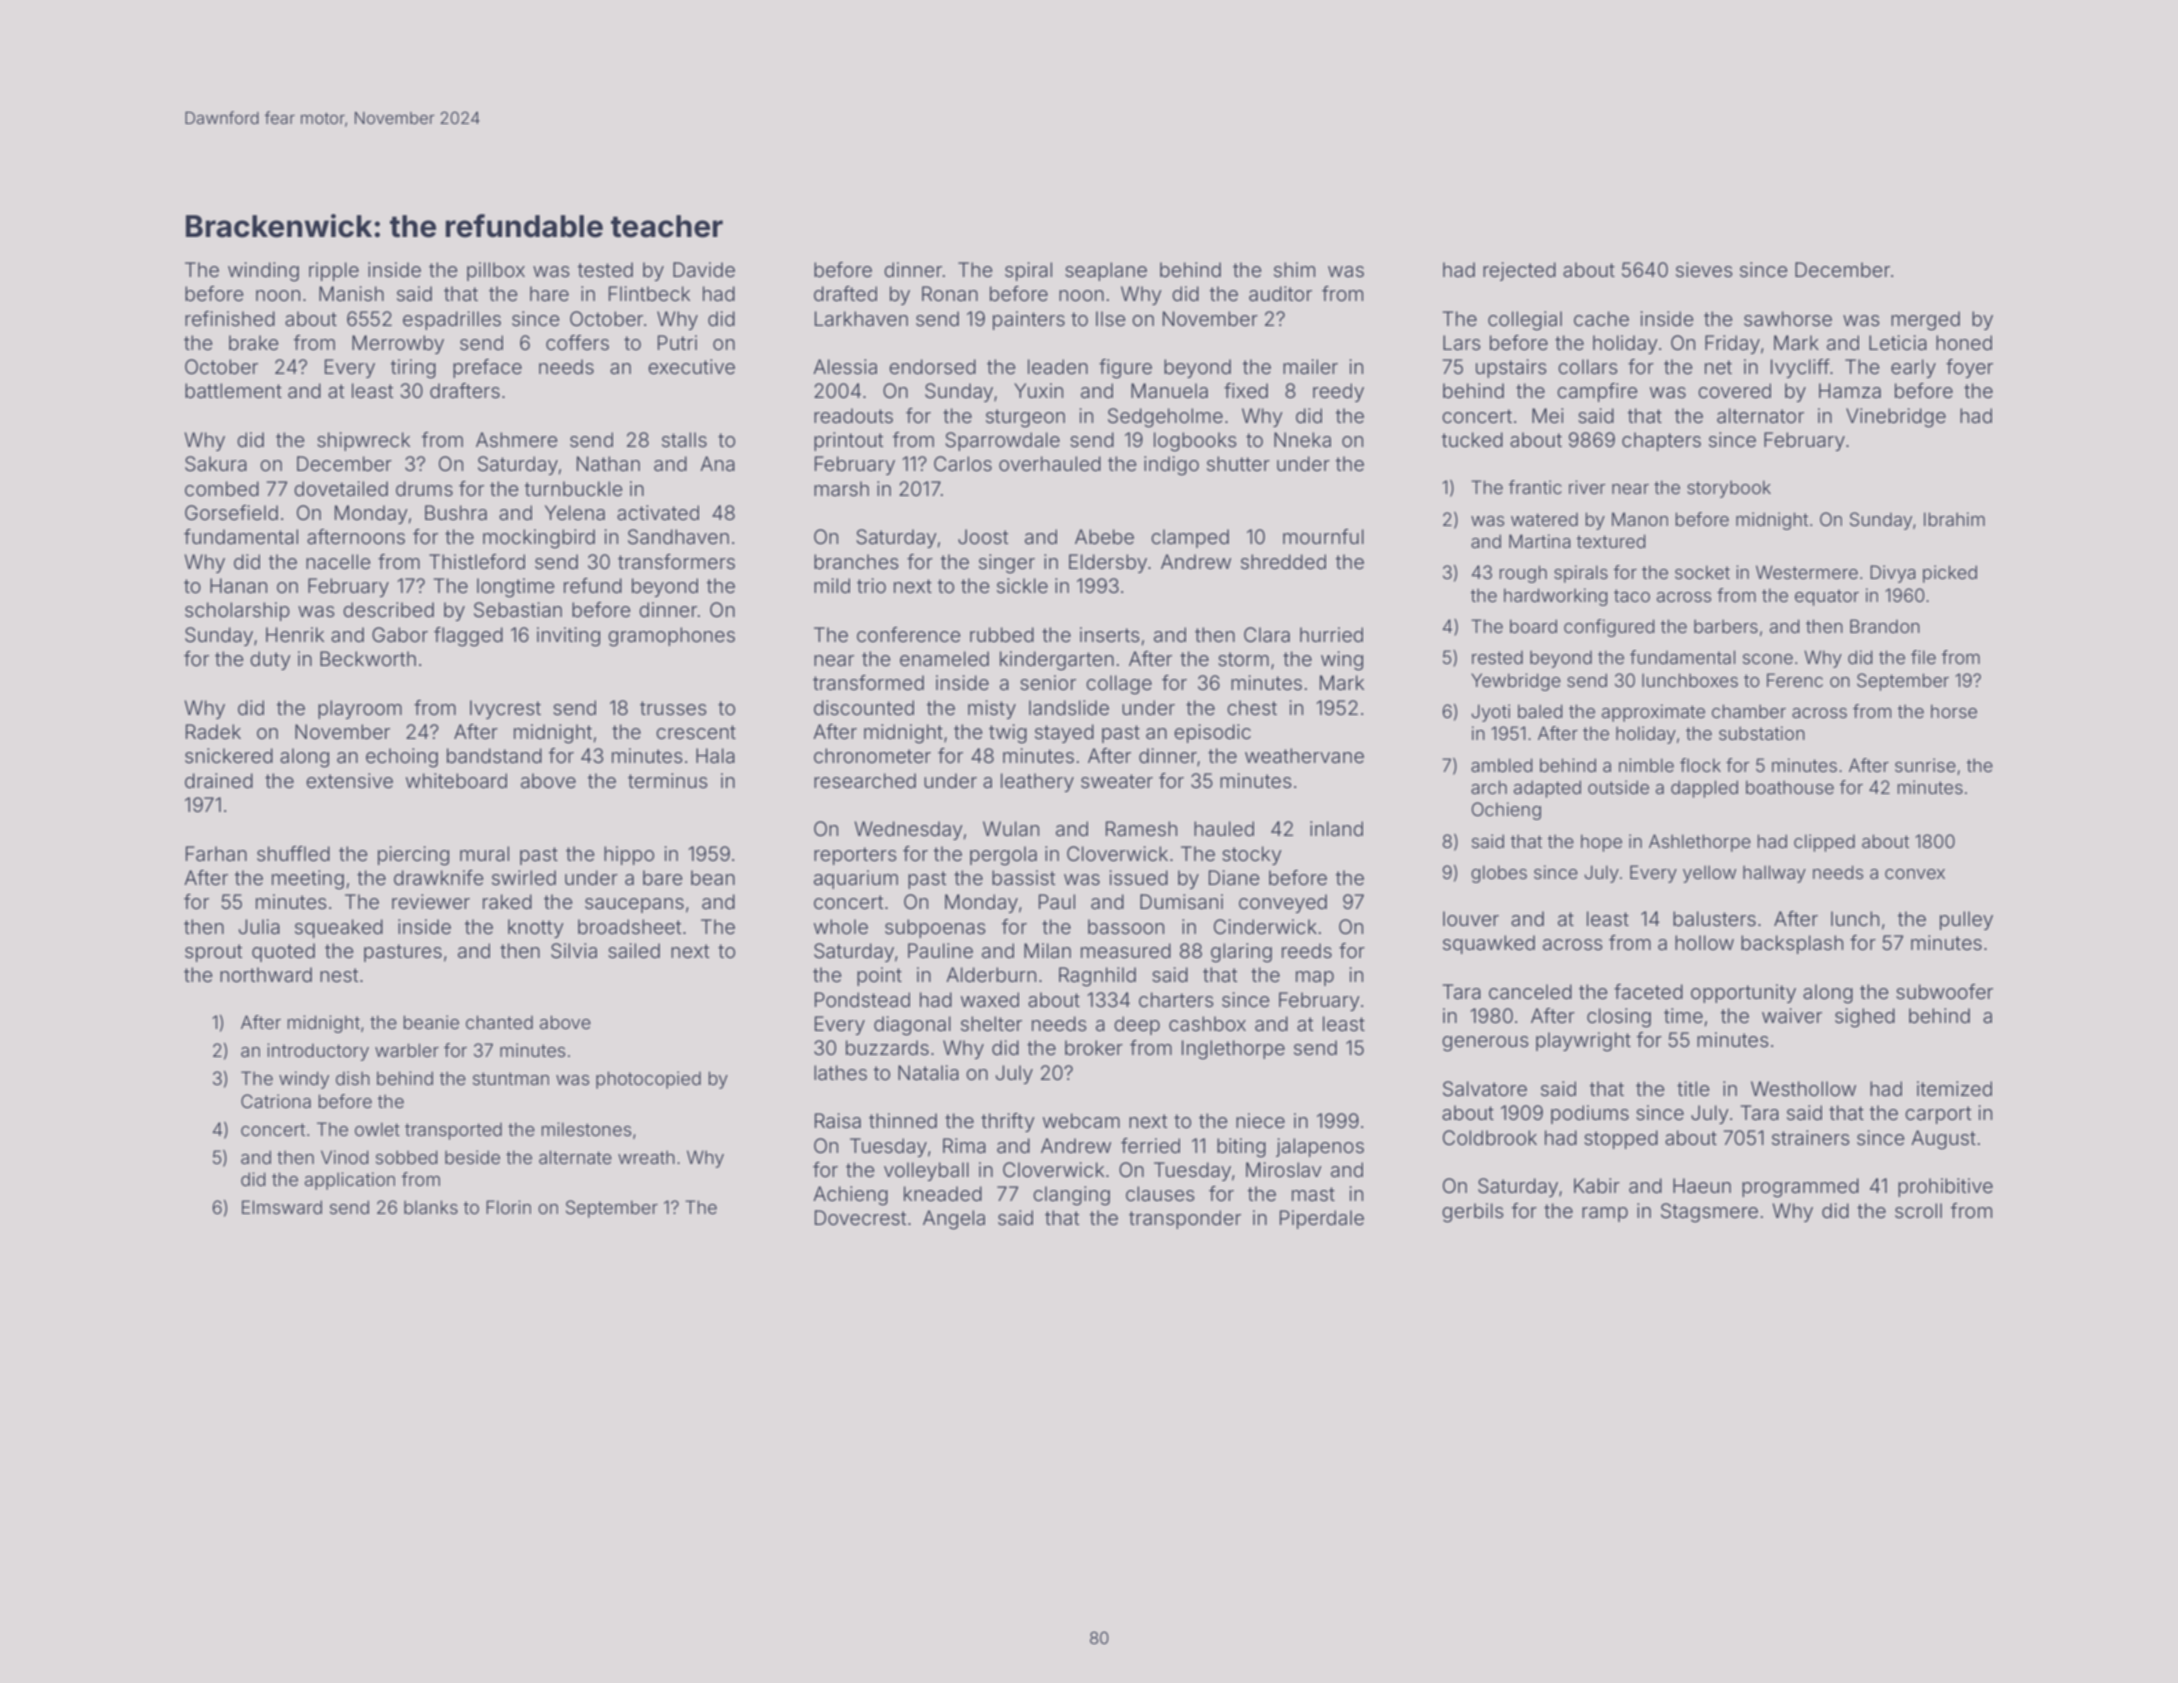  I want to click on winding, so click(263, 272).
